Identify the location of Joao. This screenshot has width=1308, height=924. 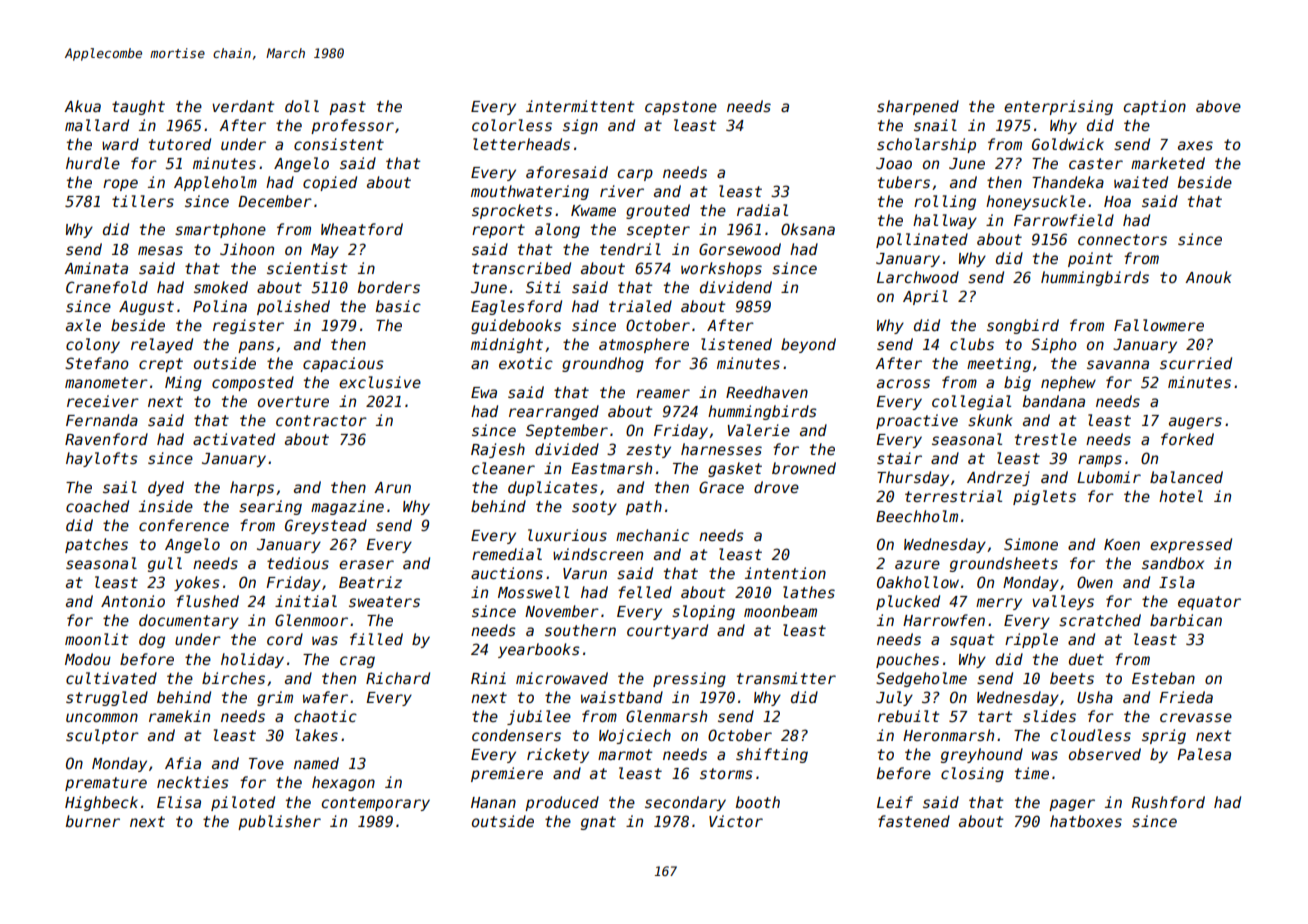
(894, 163).
